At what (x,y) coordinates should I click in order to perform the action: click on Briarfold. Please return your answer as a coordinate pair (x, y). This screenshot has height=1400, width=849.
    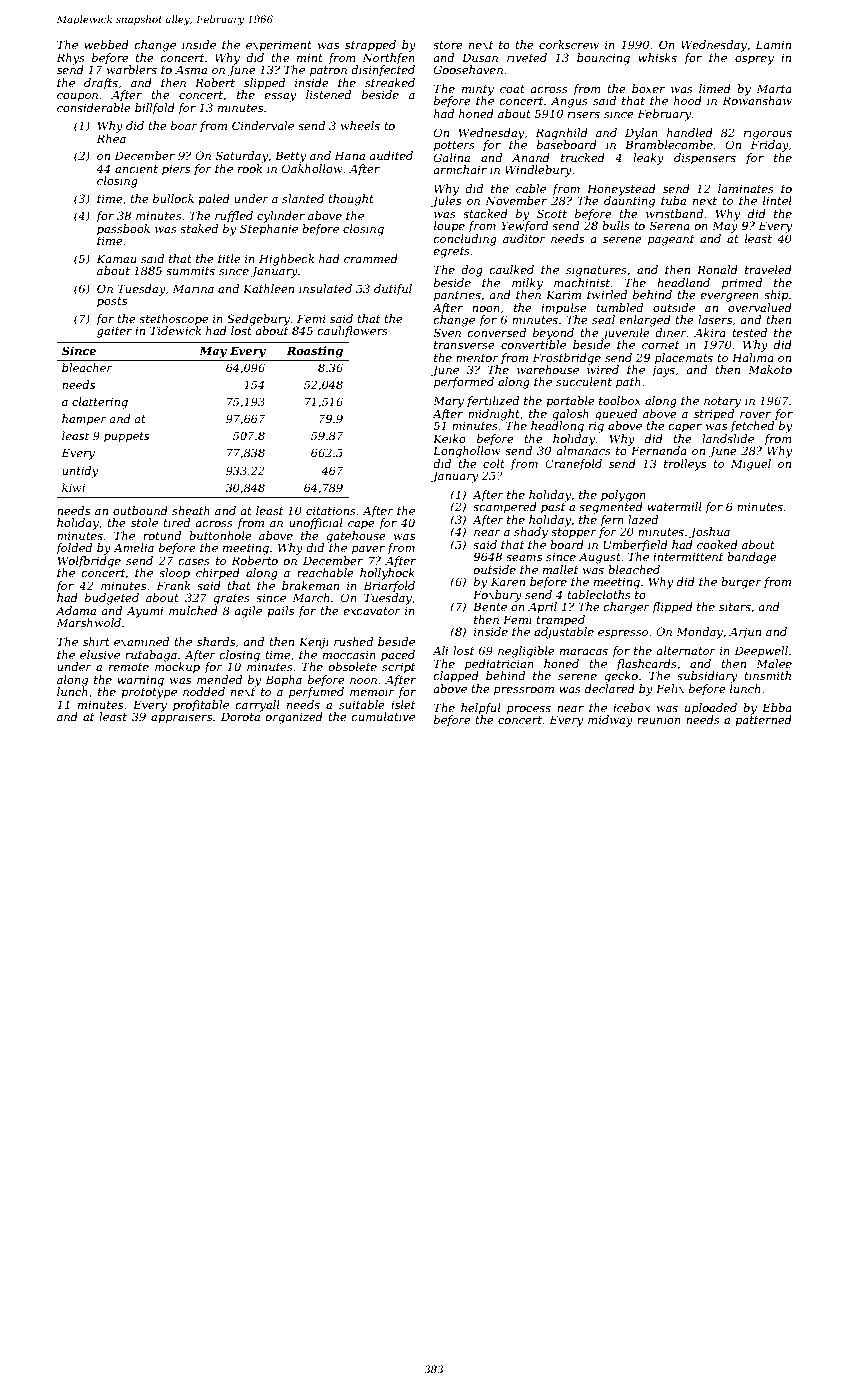
    Looking at the image, I should click on (389, 587).
